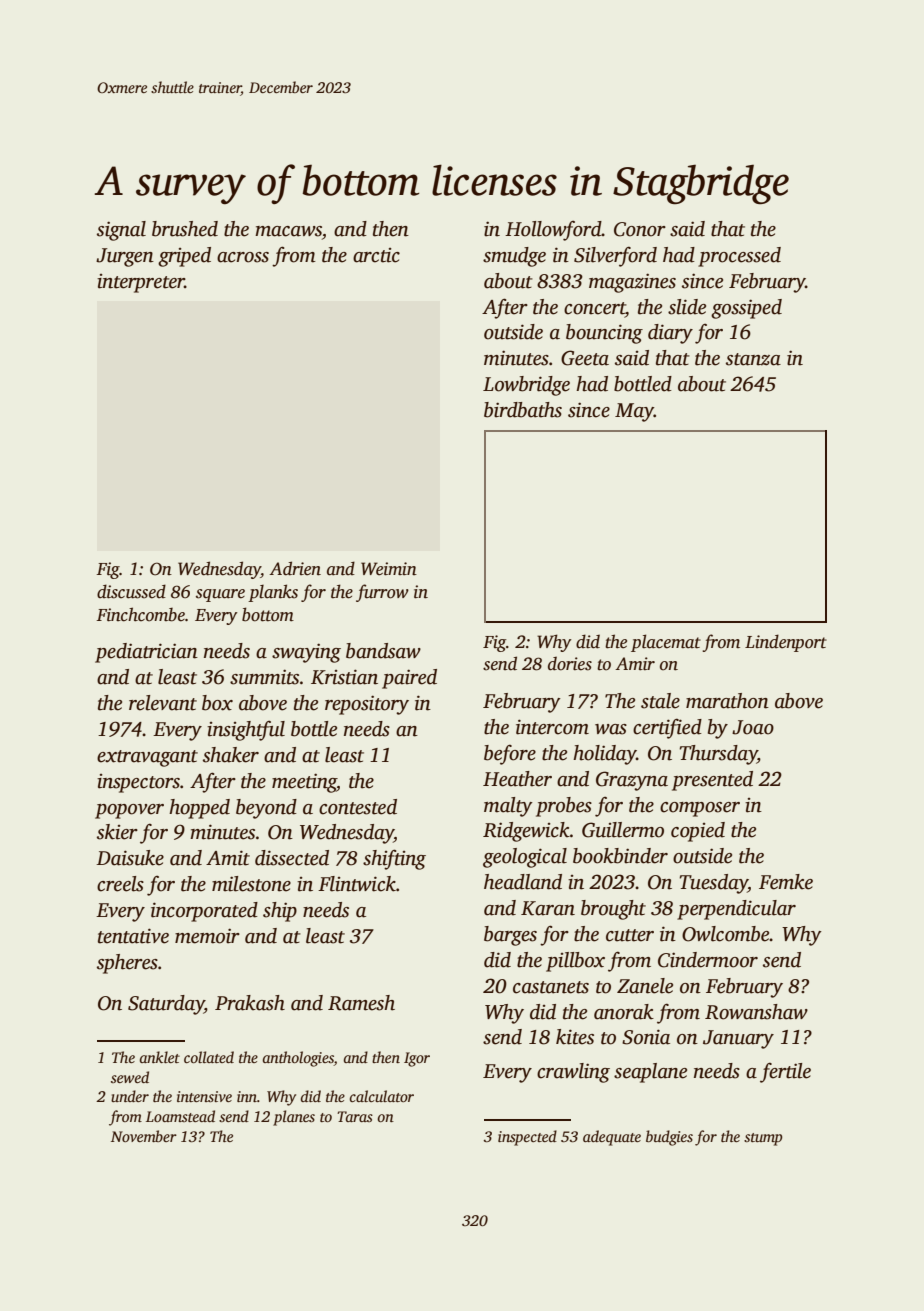 The height and width of the page is (1311, 924). Describe the element at coordinates (718, 755) in the page. I see `Thursday` at that location.
